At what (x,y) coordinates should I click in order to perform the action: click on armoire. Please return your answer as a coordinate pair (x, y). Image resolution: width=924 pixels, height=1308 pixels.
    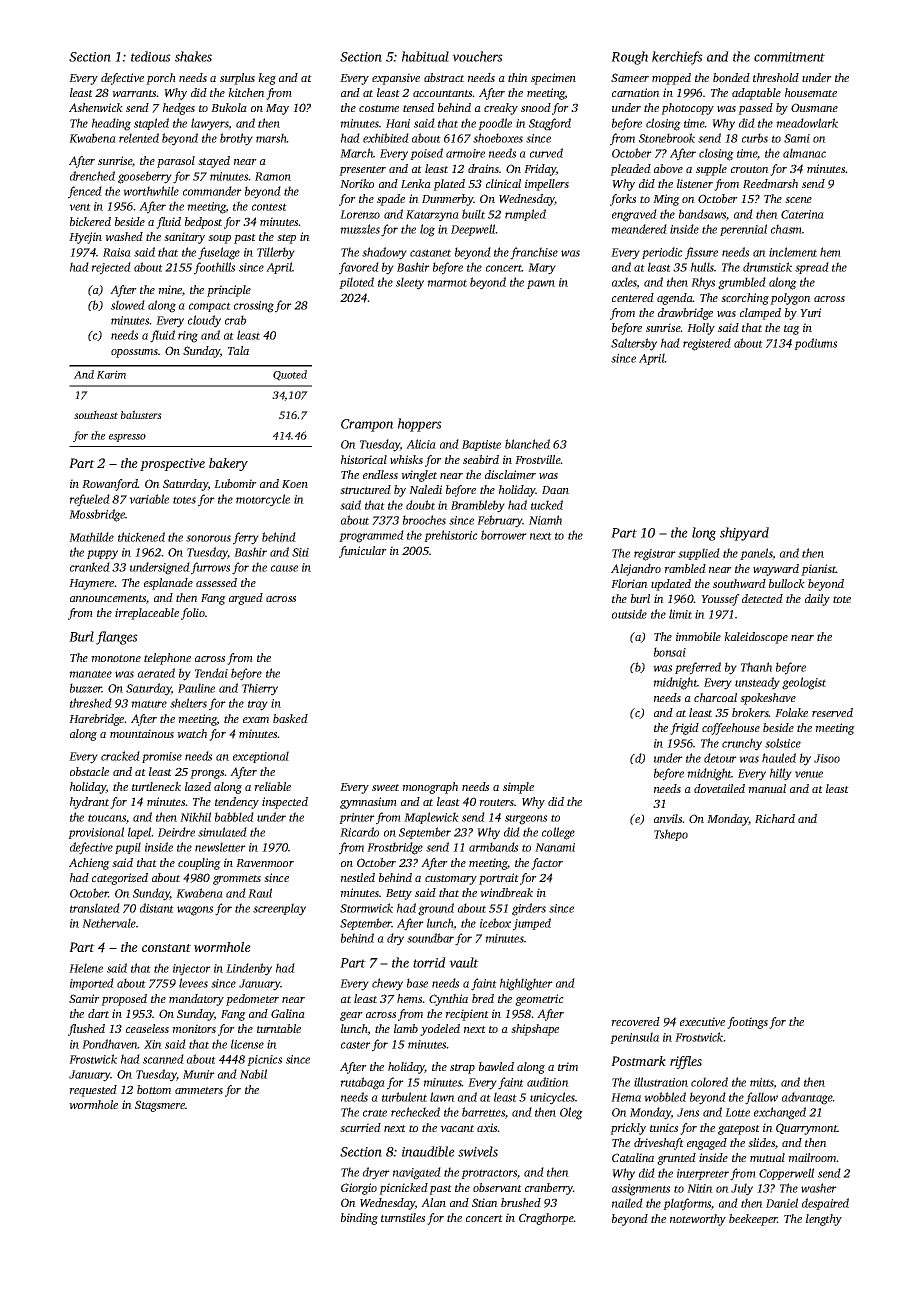
    Looking at the image, I should click on (465, 153).
